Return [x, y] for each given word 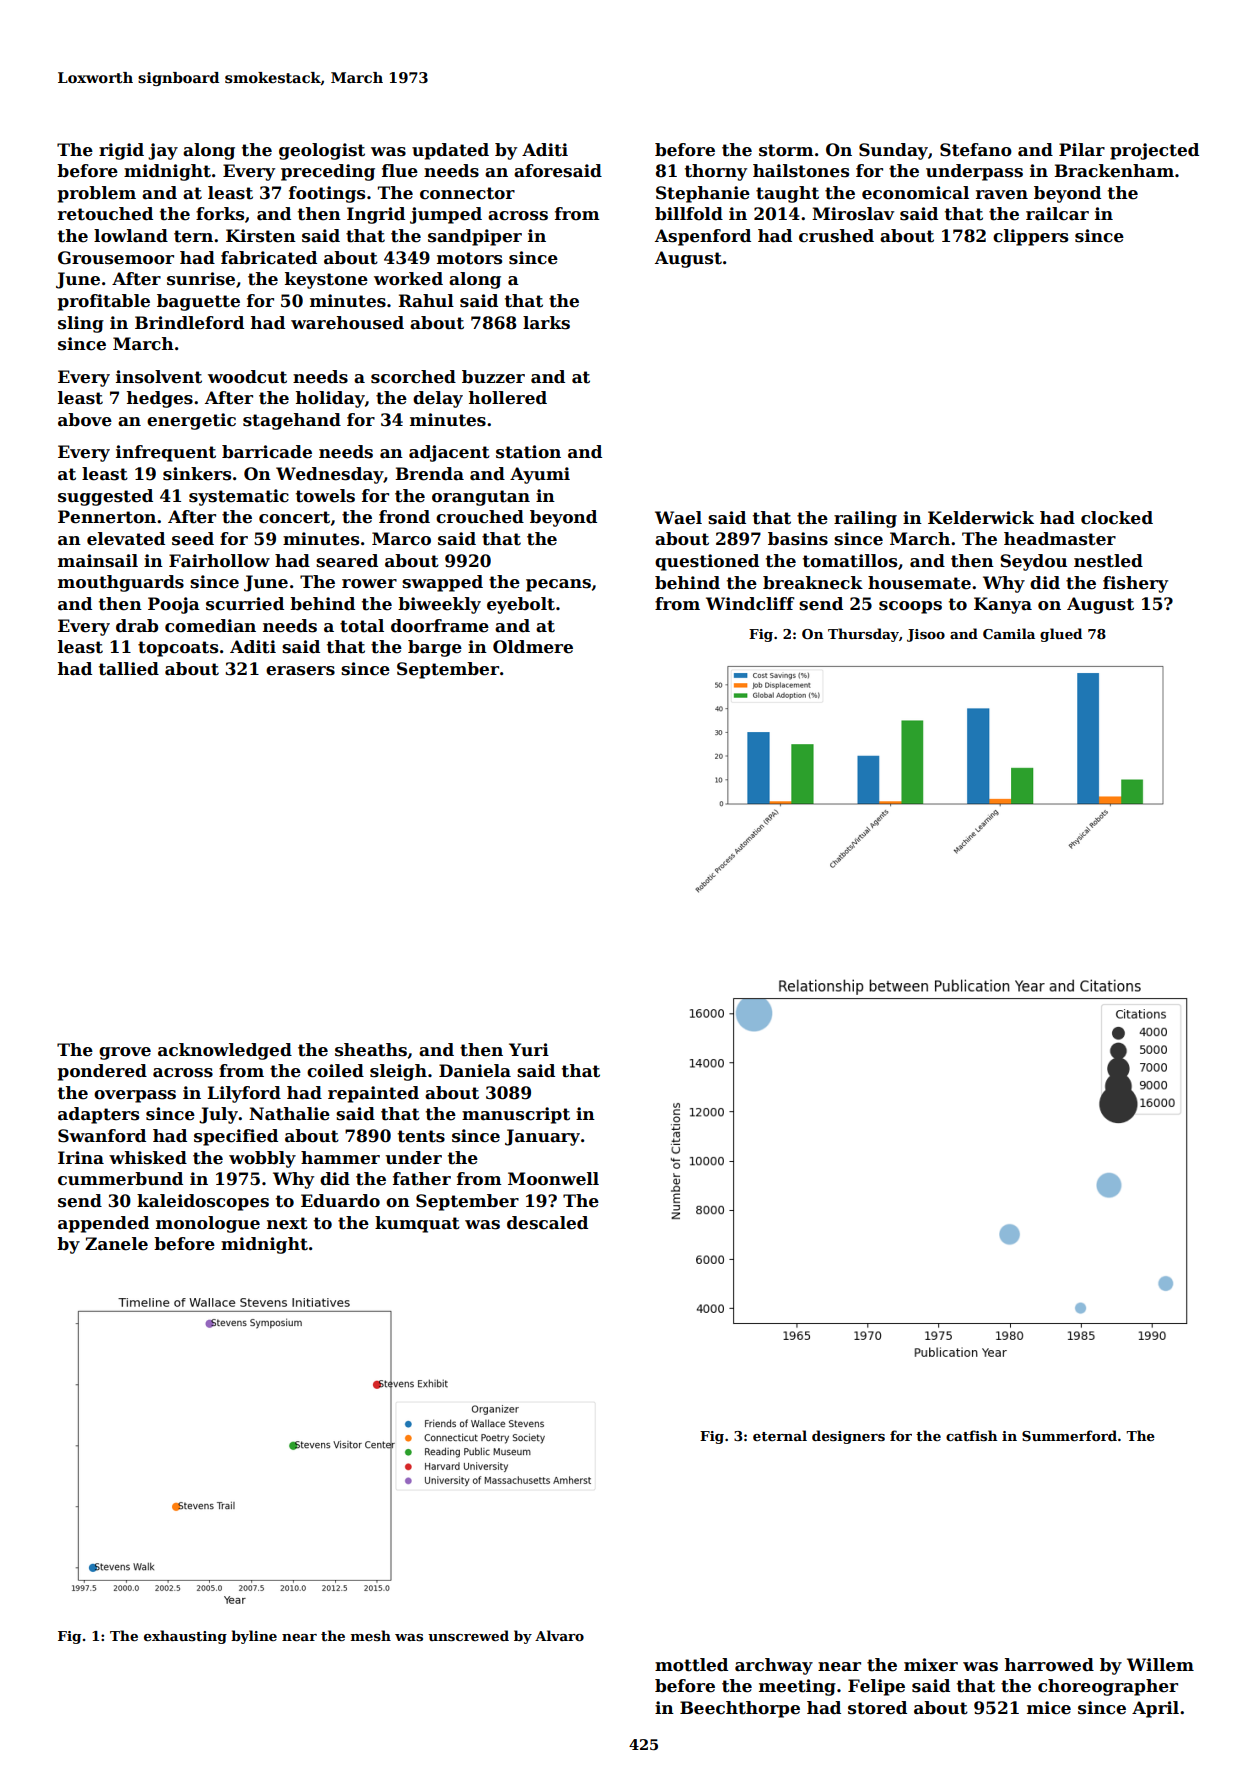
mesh [371, 1635]
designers [848, 1437]
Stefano [976, 150]
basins [798, 539]
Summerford [1069, 1435]
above [85, 420]
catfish [971, 1435]
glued [1061, 635]
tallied [129, 669]
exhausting [185, 1637]
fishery [1135, 584]
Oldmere [533, 647]
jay [163, 151]
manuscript [516, 1115]
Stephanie [703, 194]
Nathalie [289, 1114]
